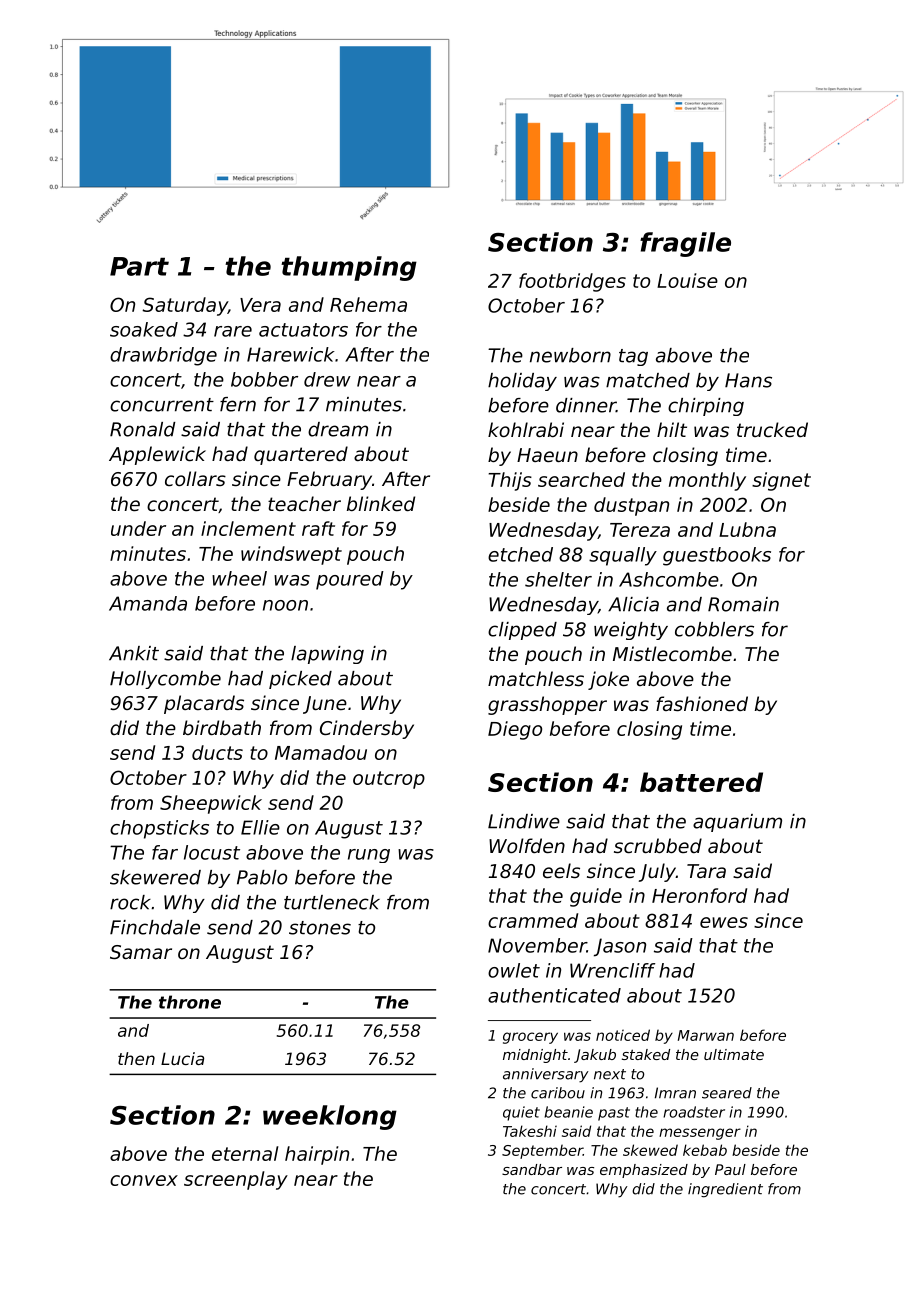  I want to click on fragile, so click(685, 244).
